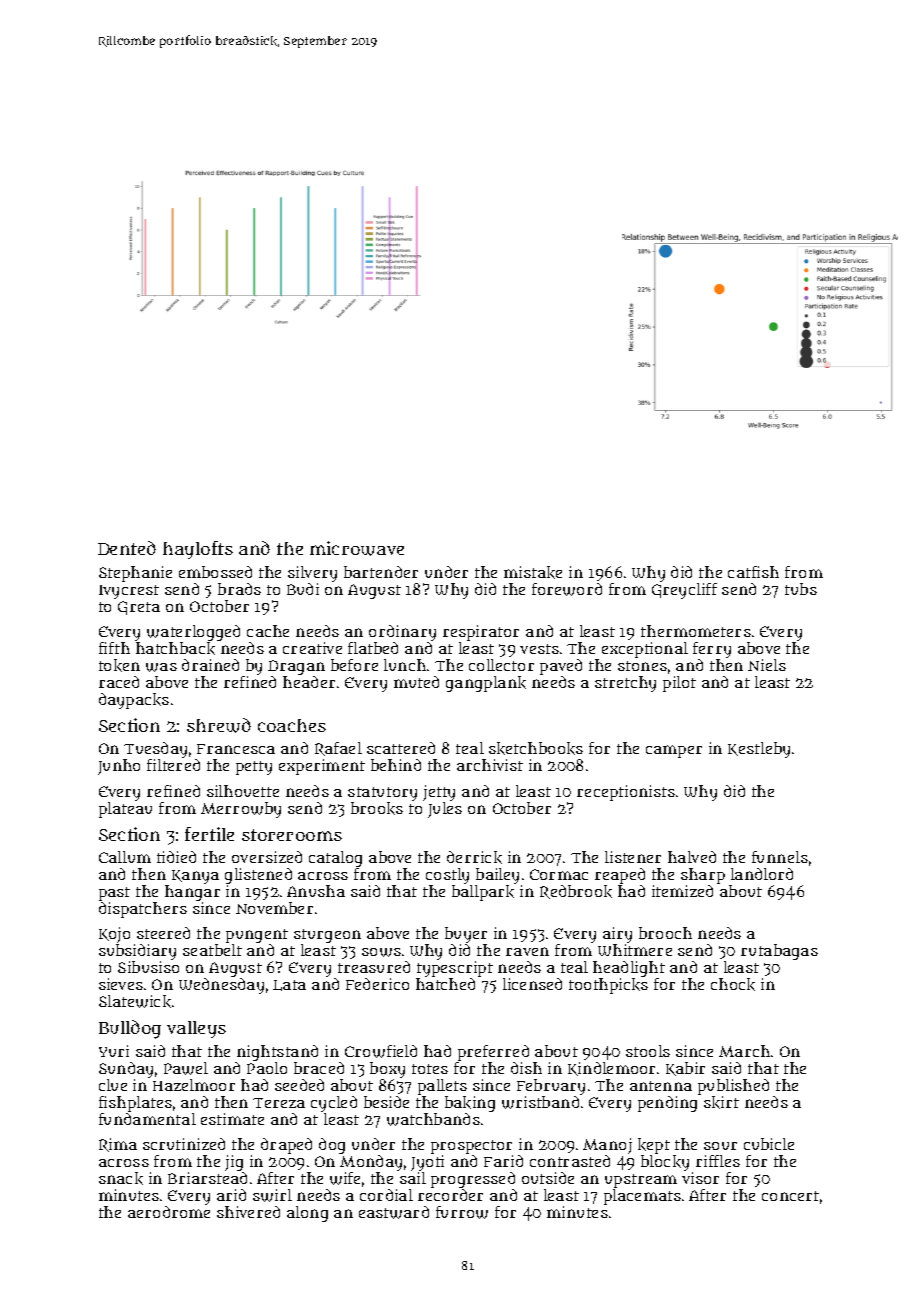 Image resolution: width=924 pixels, height=1308 pixels. Describe the element at coordinates (176, 857) in the image. I see `tidied` at that location.
